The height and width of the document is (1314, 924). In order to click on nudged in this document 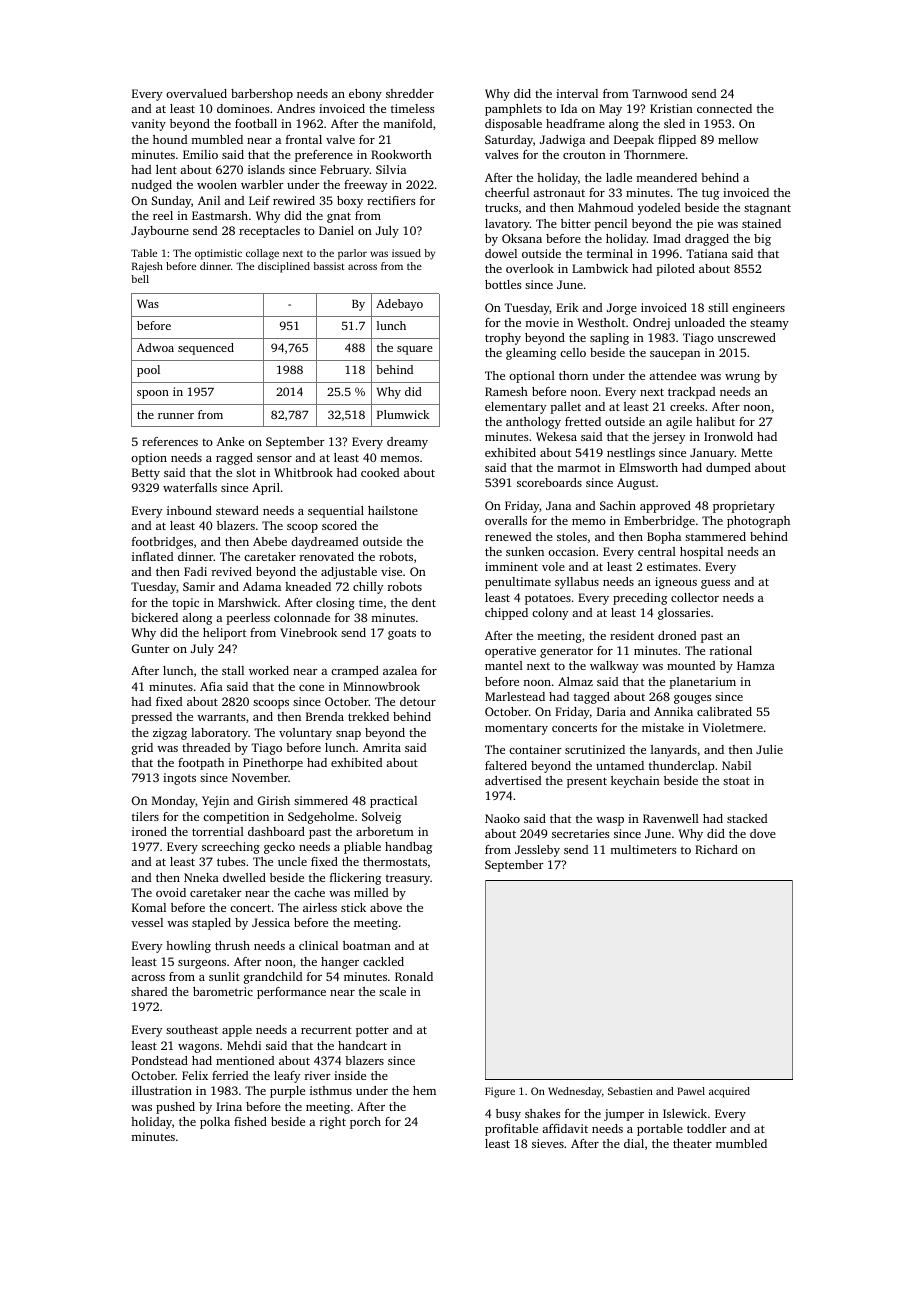, I will do `click(151, 186)`.
